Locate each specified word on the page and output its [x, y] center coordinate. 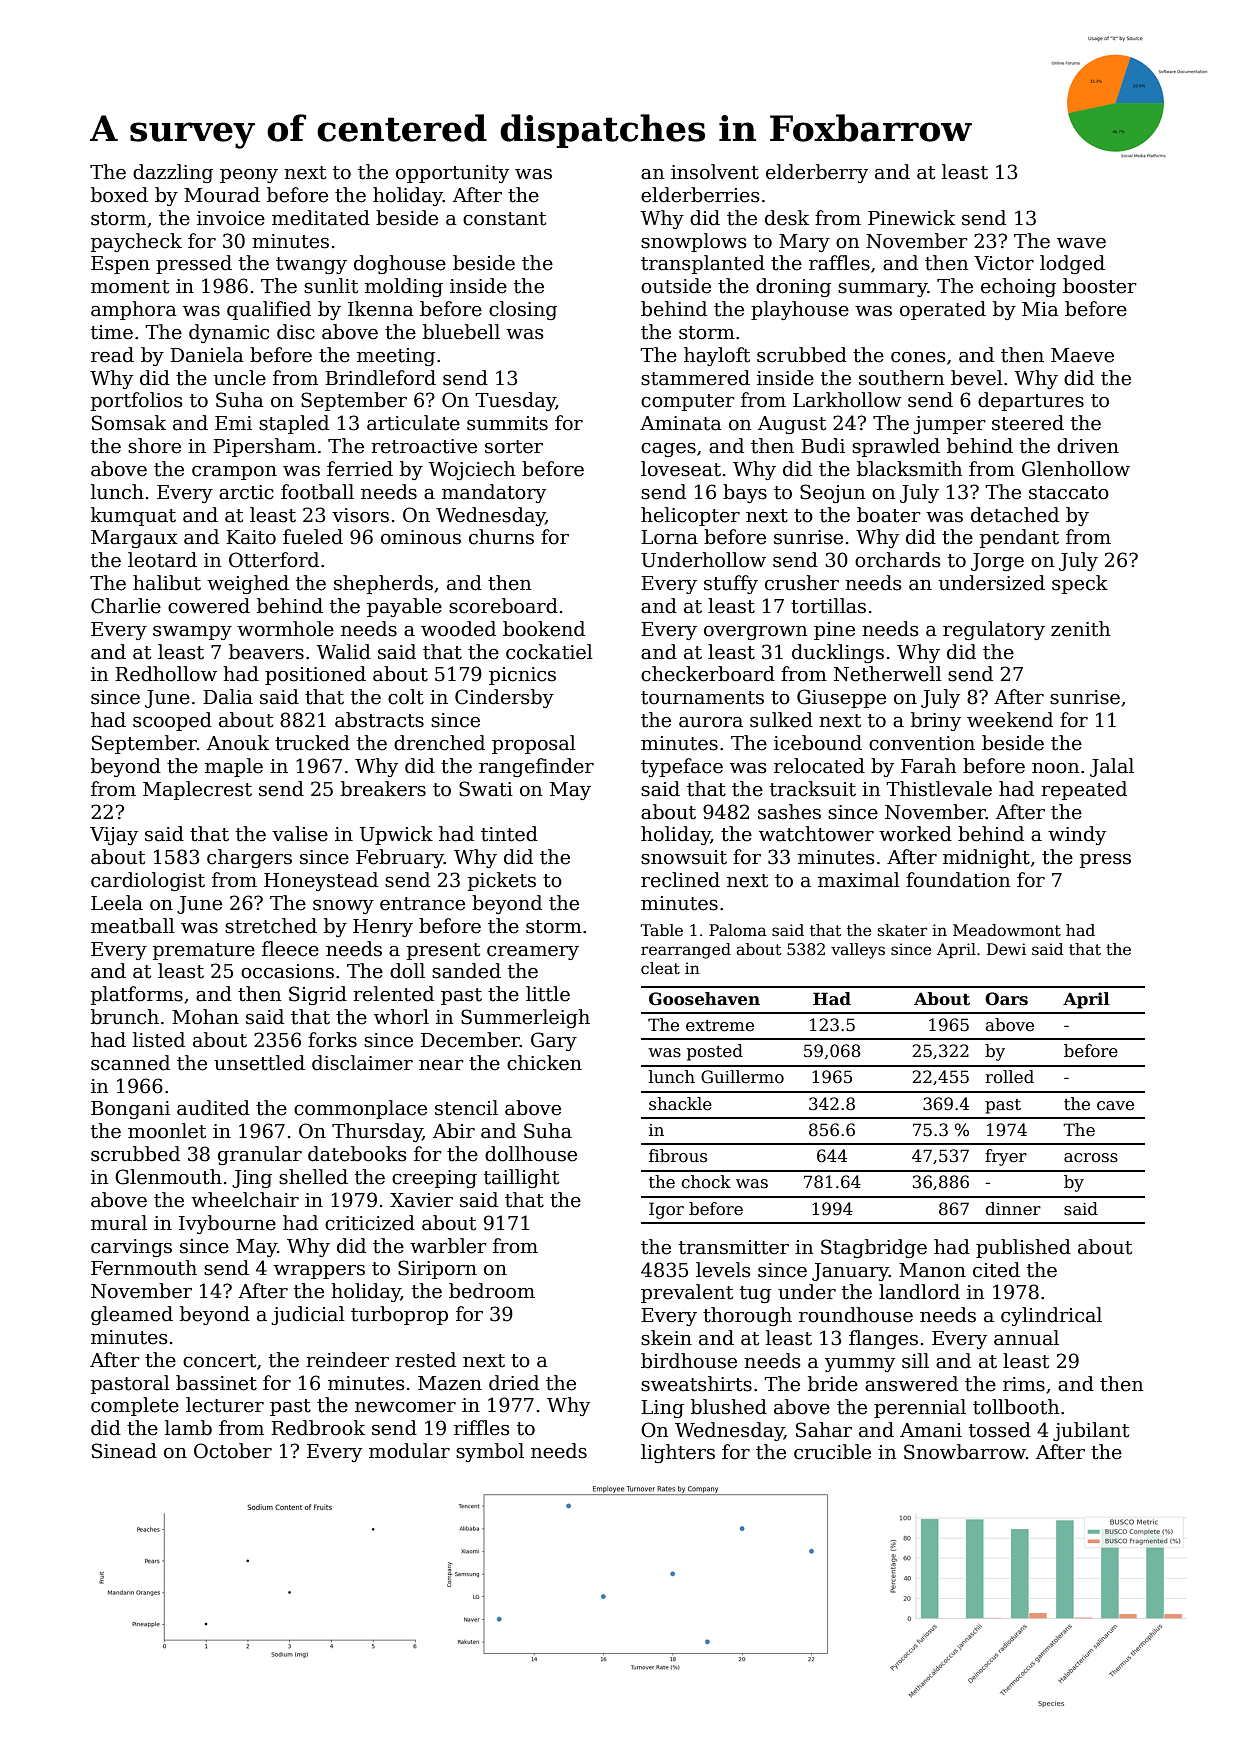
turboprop [399, 1315]
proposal [534, 744]
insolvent [715, 172]
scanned [130, 1063]
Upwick [396, 835]
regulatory [994, 630]
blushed [729, 1407]
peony [249, 176]
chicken [544, 1063]
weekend [1010, 720]
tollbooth [1016, 1407]
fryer [1006, 1157]
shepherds [383, 584]
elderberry [817, 173]
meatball [133, 926]
